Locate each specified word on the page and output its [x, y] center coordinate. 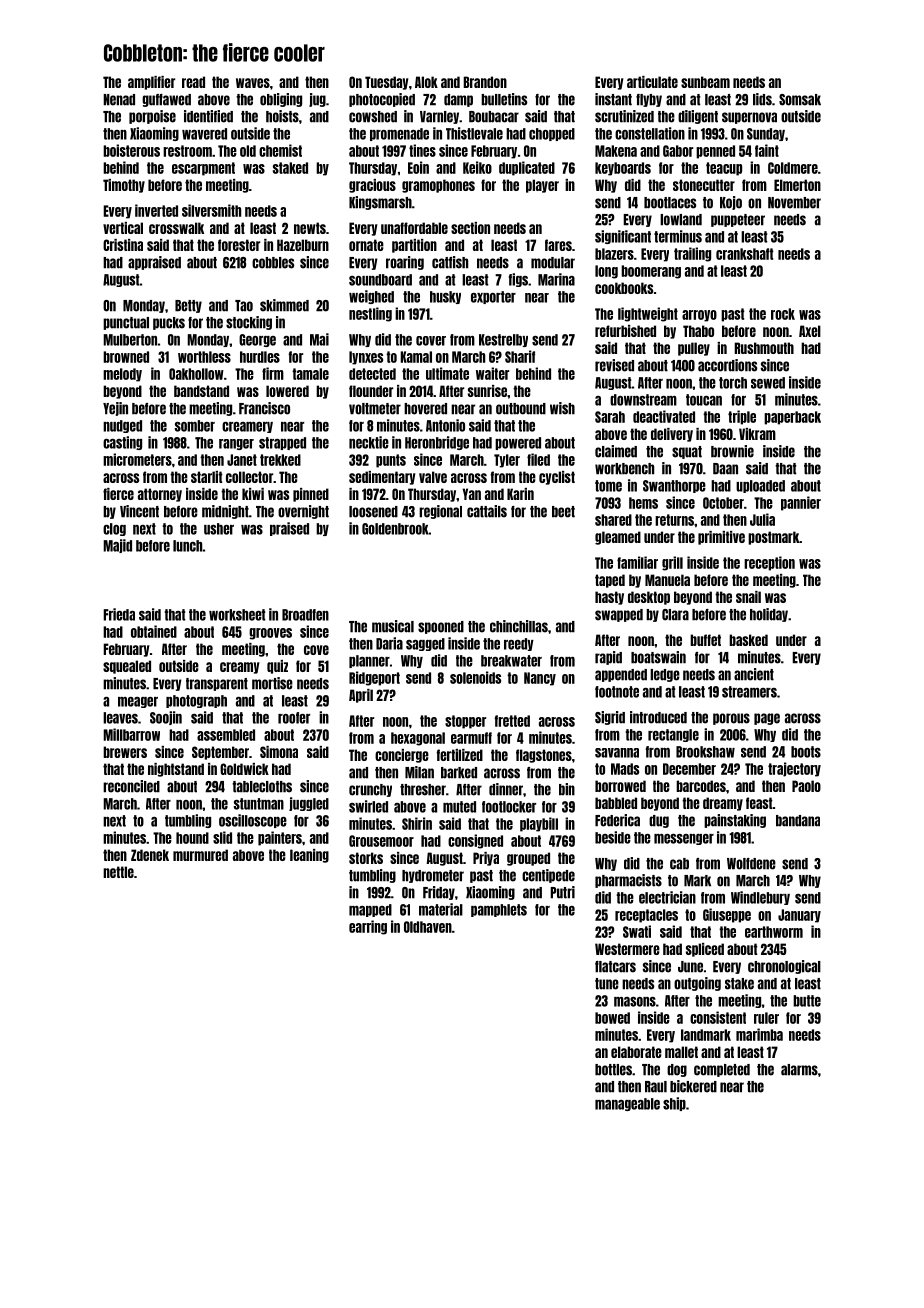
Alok [426, 82]
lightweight [648, 314]
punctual [126, 323]
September [220, 753]
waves [253, 83]
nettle [118, 872]
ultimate [447, 373]
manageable [627, 1104]
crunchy [370, 790]
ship [674, 1104]
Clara [675, 615]
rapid [608, 658]
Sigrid [610, 718]
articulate [652, 82]
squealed [127, 667]
